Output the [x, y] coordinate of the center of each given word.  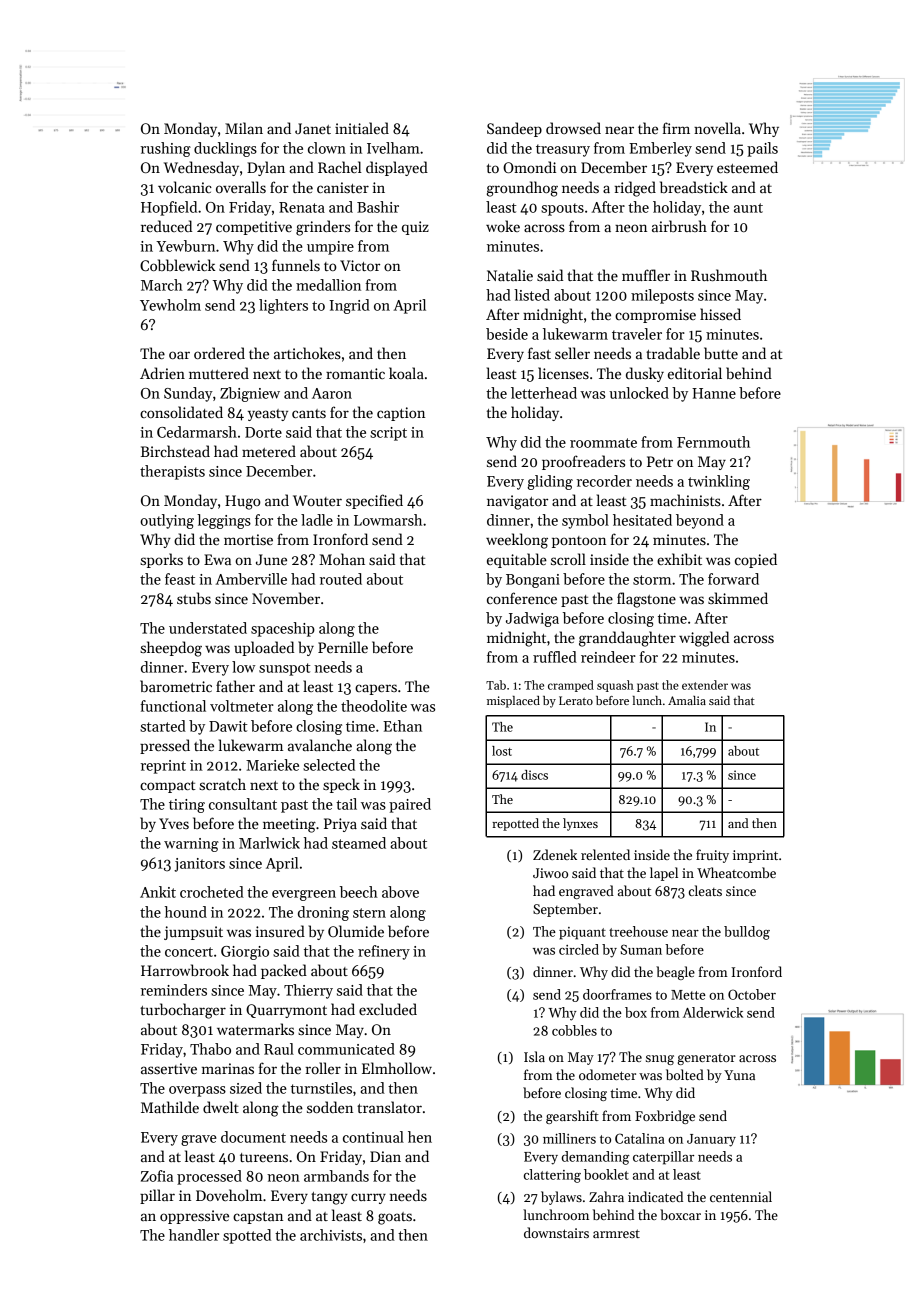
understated [208, 628]
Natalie [510, 275]
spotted [247, 1236]
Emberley [660, 149]
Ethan [402, 726]
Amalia [687, 700]
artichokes [307, 353]
